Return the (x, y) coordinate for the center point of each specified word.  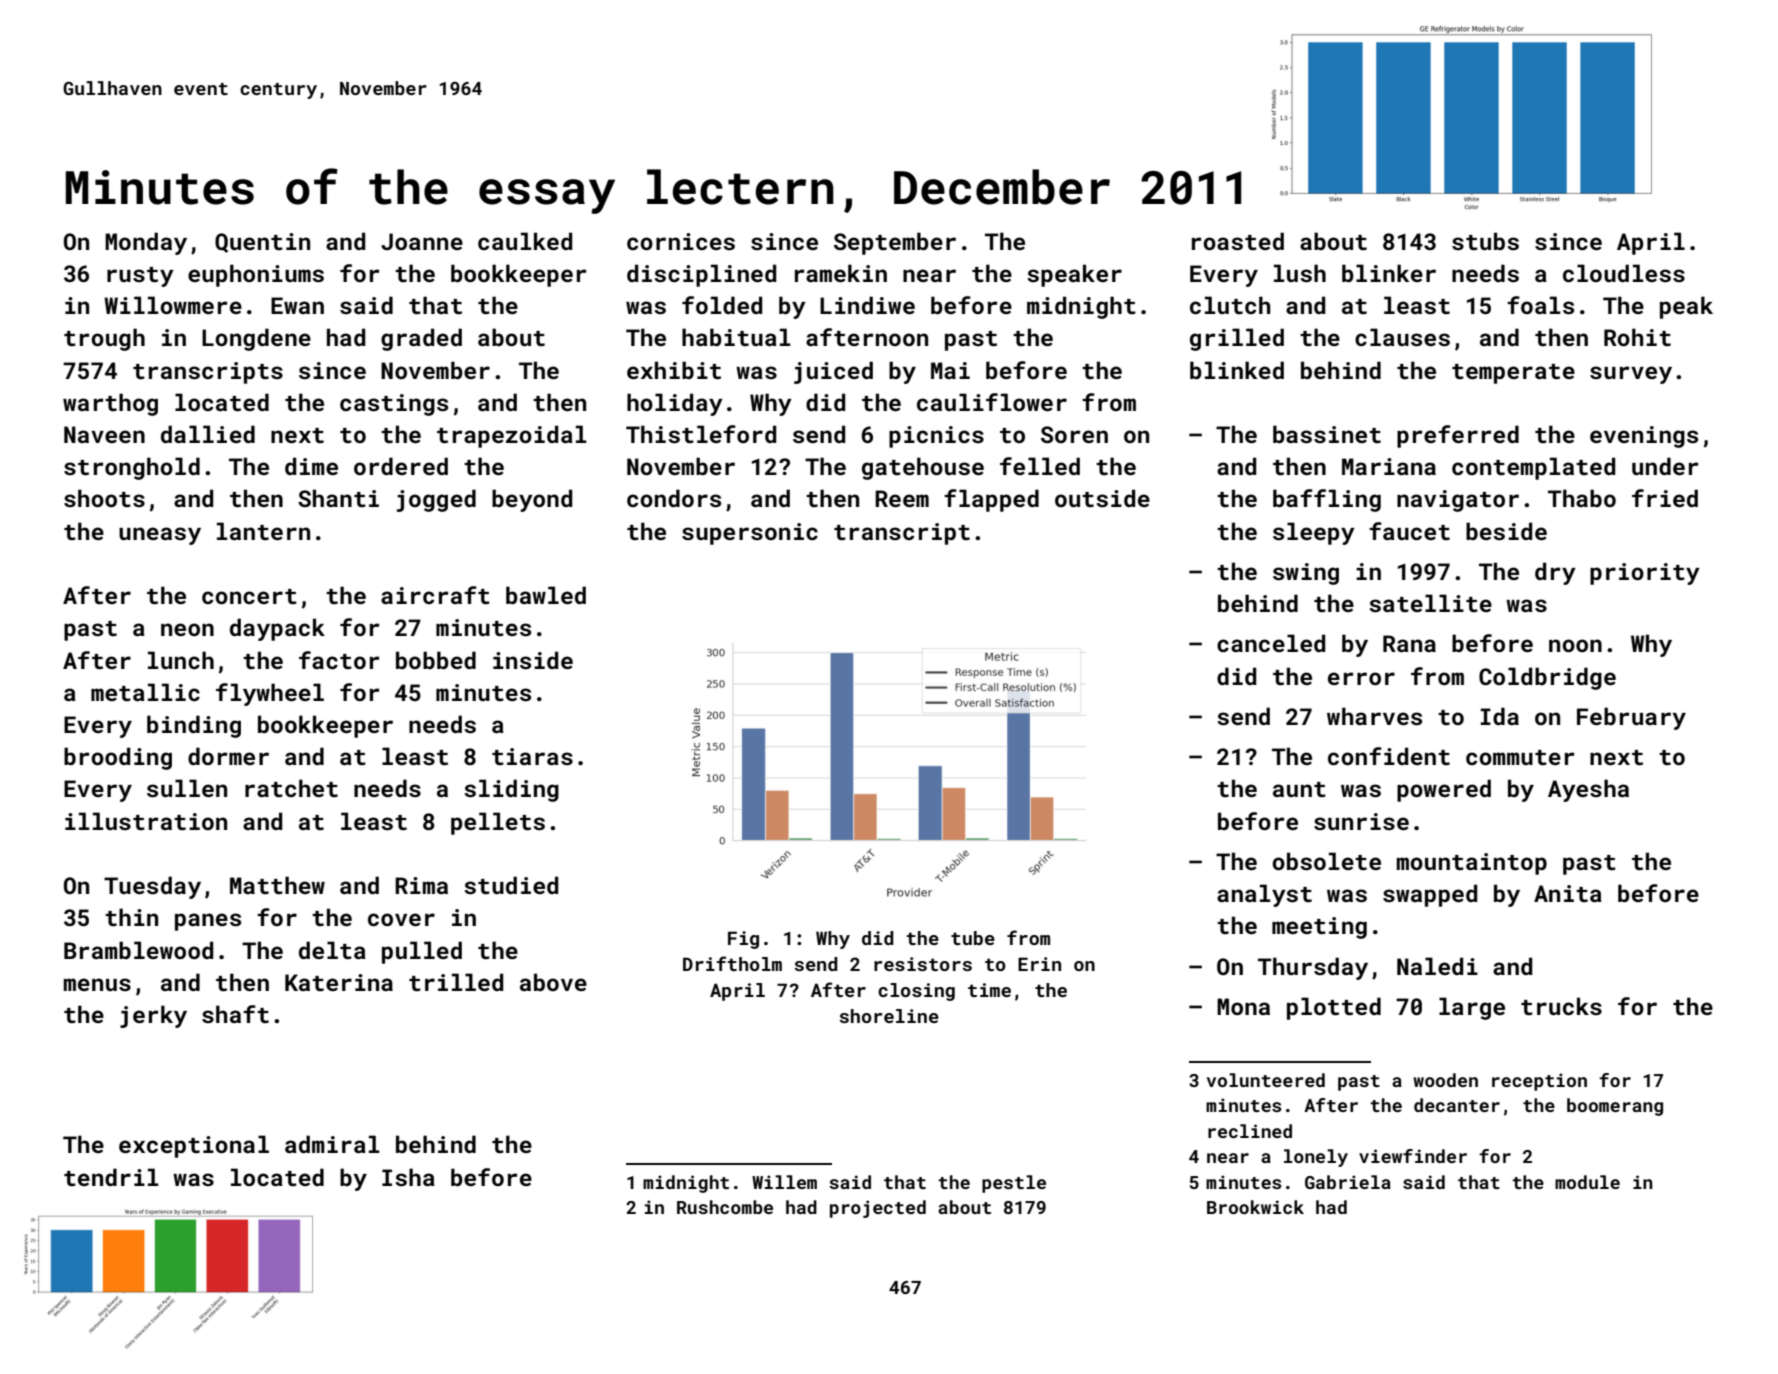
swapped (1430, 895)
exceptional (194, 1146)
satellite (1430, 603)
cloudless (1624, 273)
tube (973, 938)
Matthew (277, 885)
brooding (118, 758)
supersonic (750, 534)
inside (533, 660)
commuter (1520, 757)
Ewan (297, 305)
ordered (401, 466)
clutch (1230, 305)
